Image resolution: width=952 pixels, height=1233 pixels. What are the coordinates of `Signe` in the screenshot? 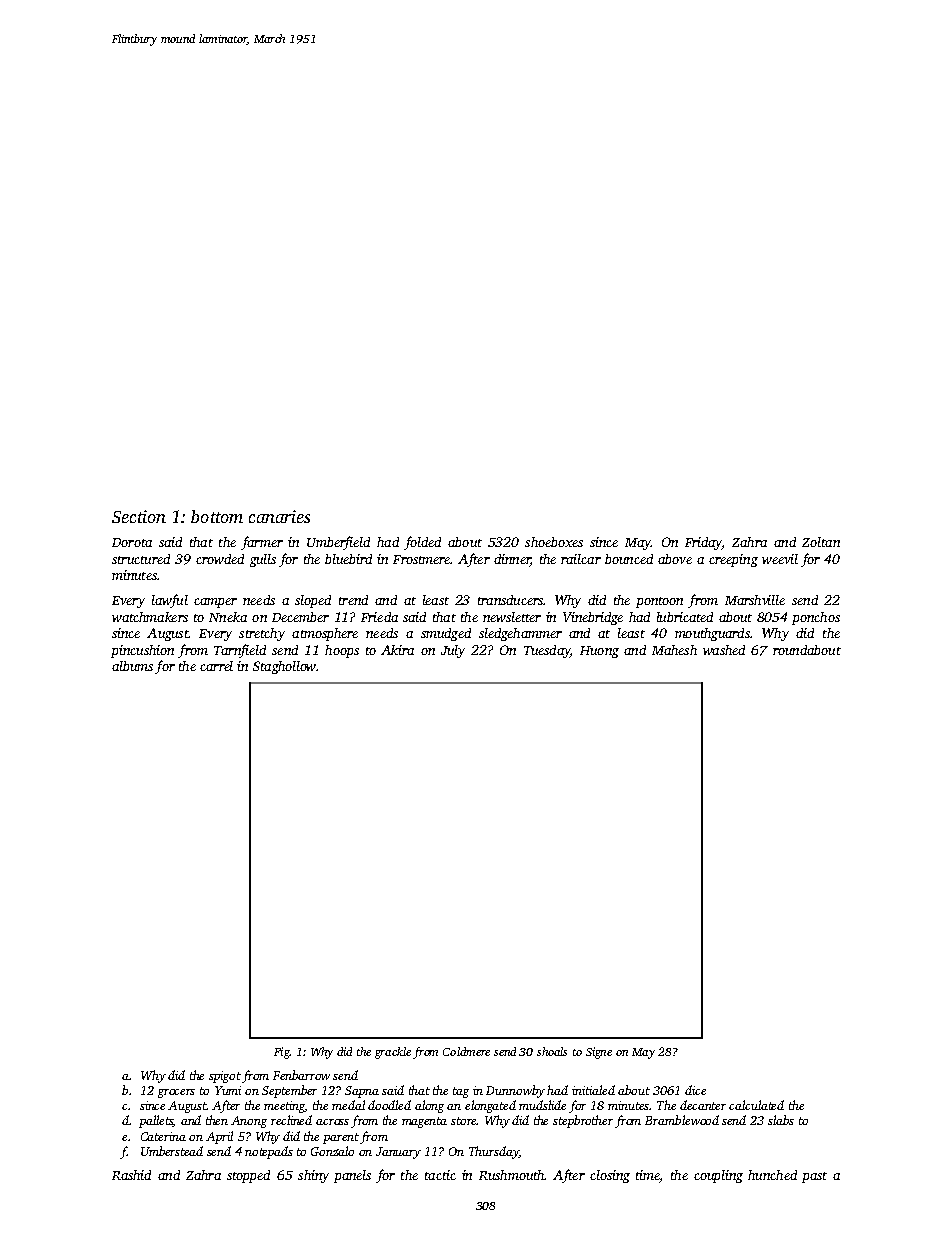 It's located at (599, 1053).
